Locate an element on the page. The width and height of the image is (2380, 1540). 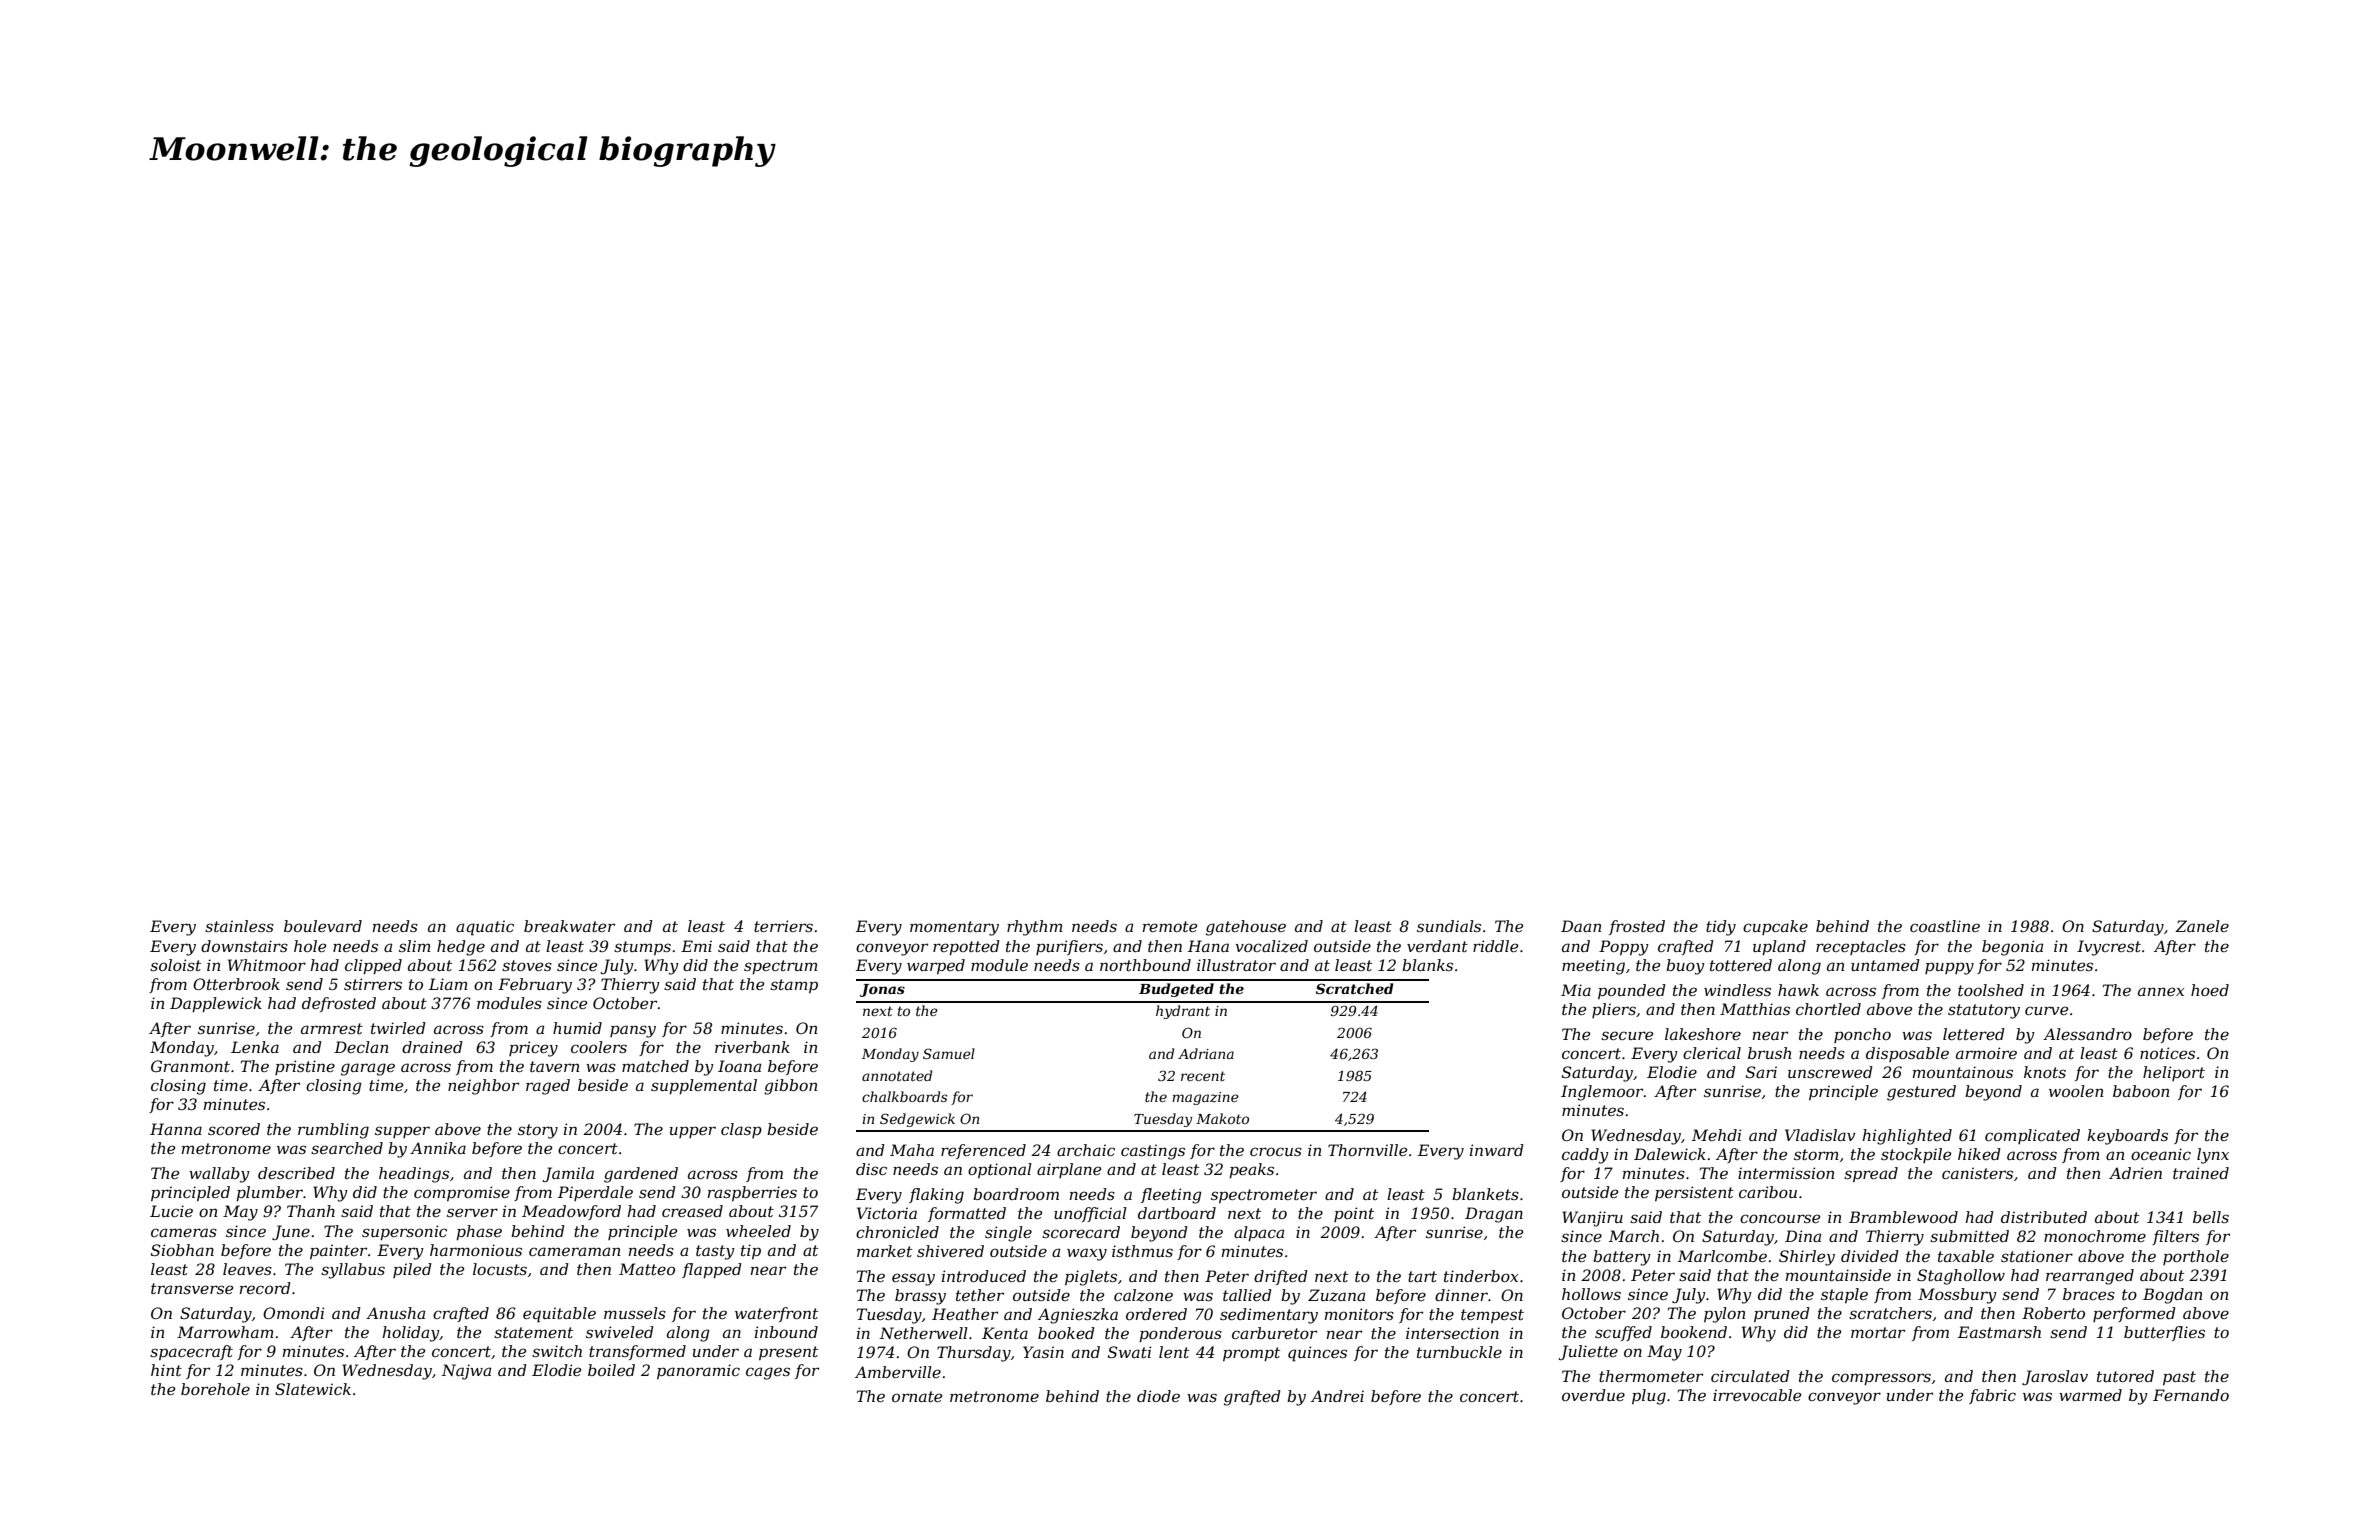
referenced is located at coordinates (983, 1151).
